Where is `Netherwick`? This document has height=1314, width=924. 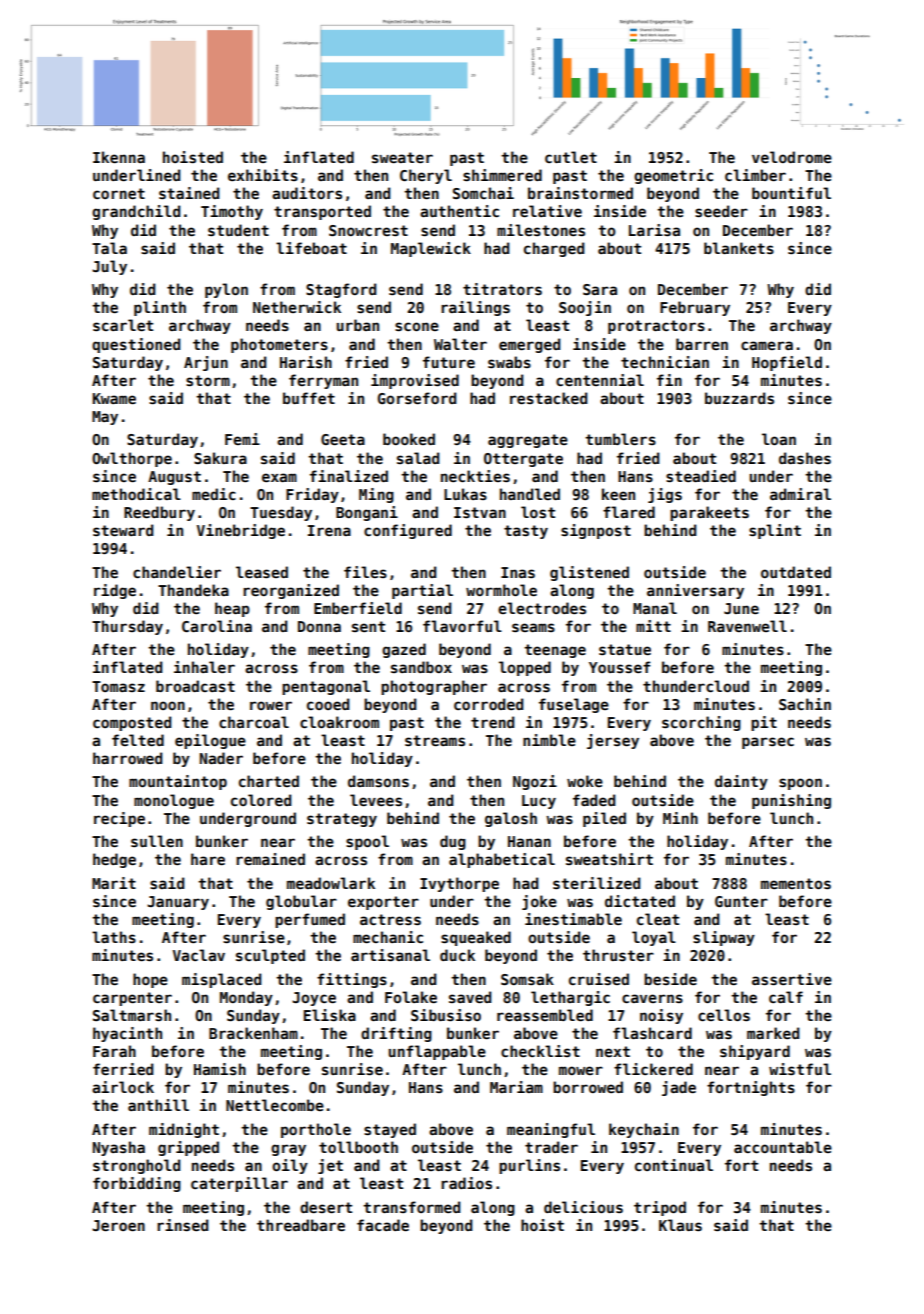
Netherwick is located at coordinates (297, 307).
